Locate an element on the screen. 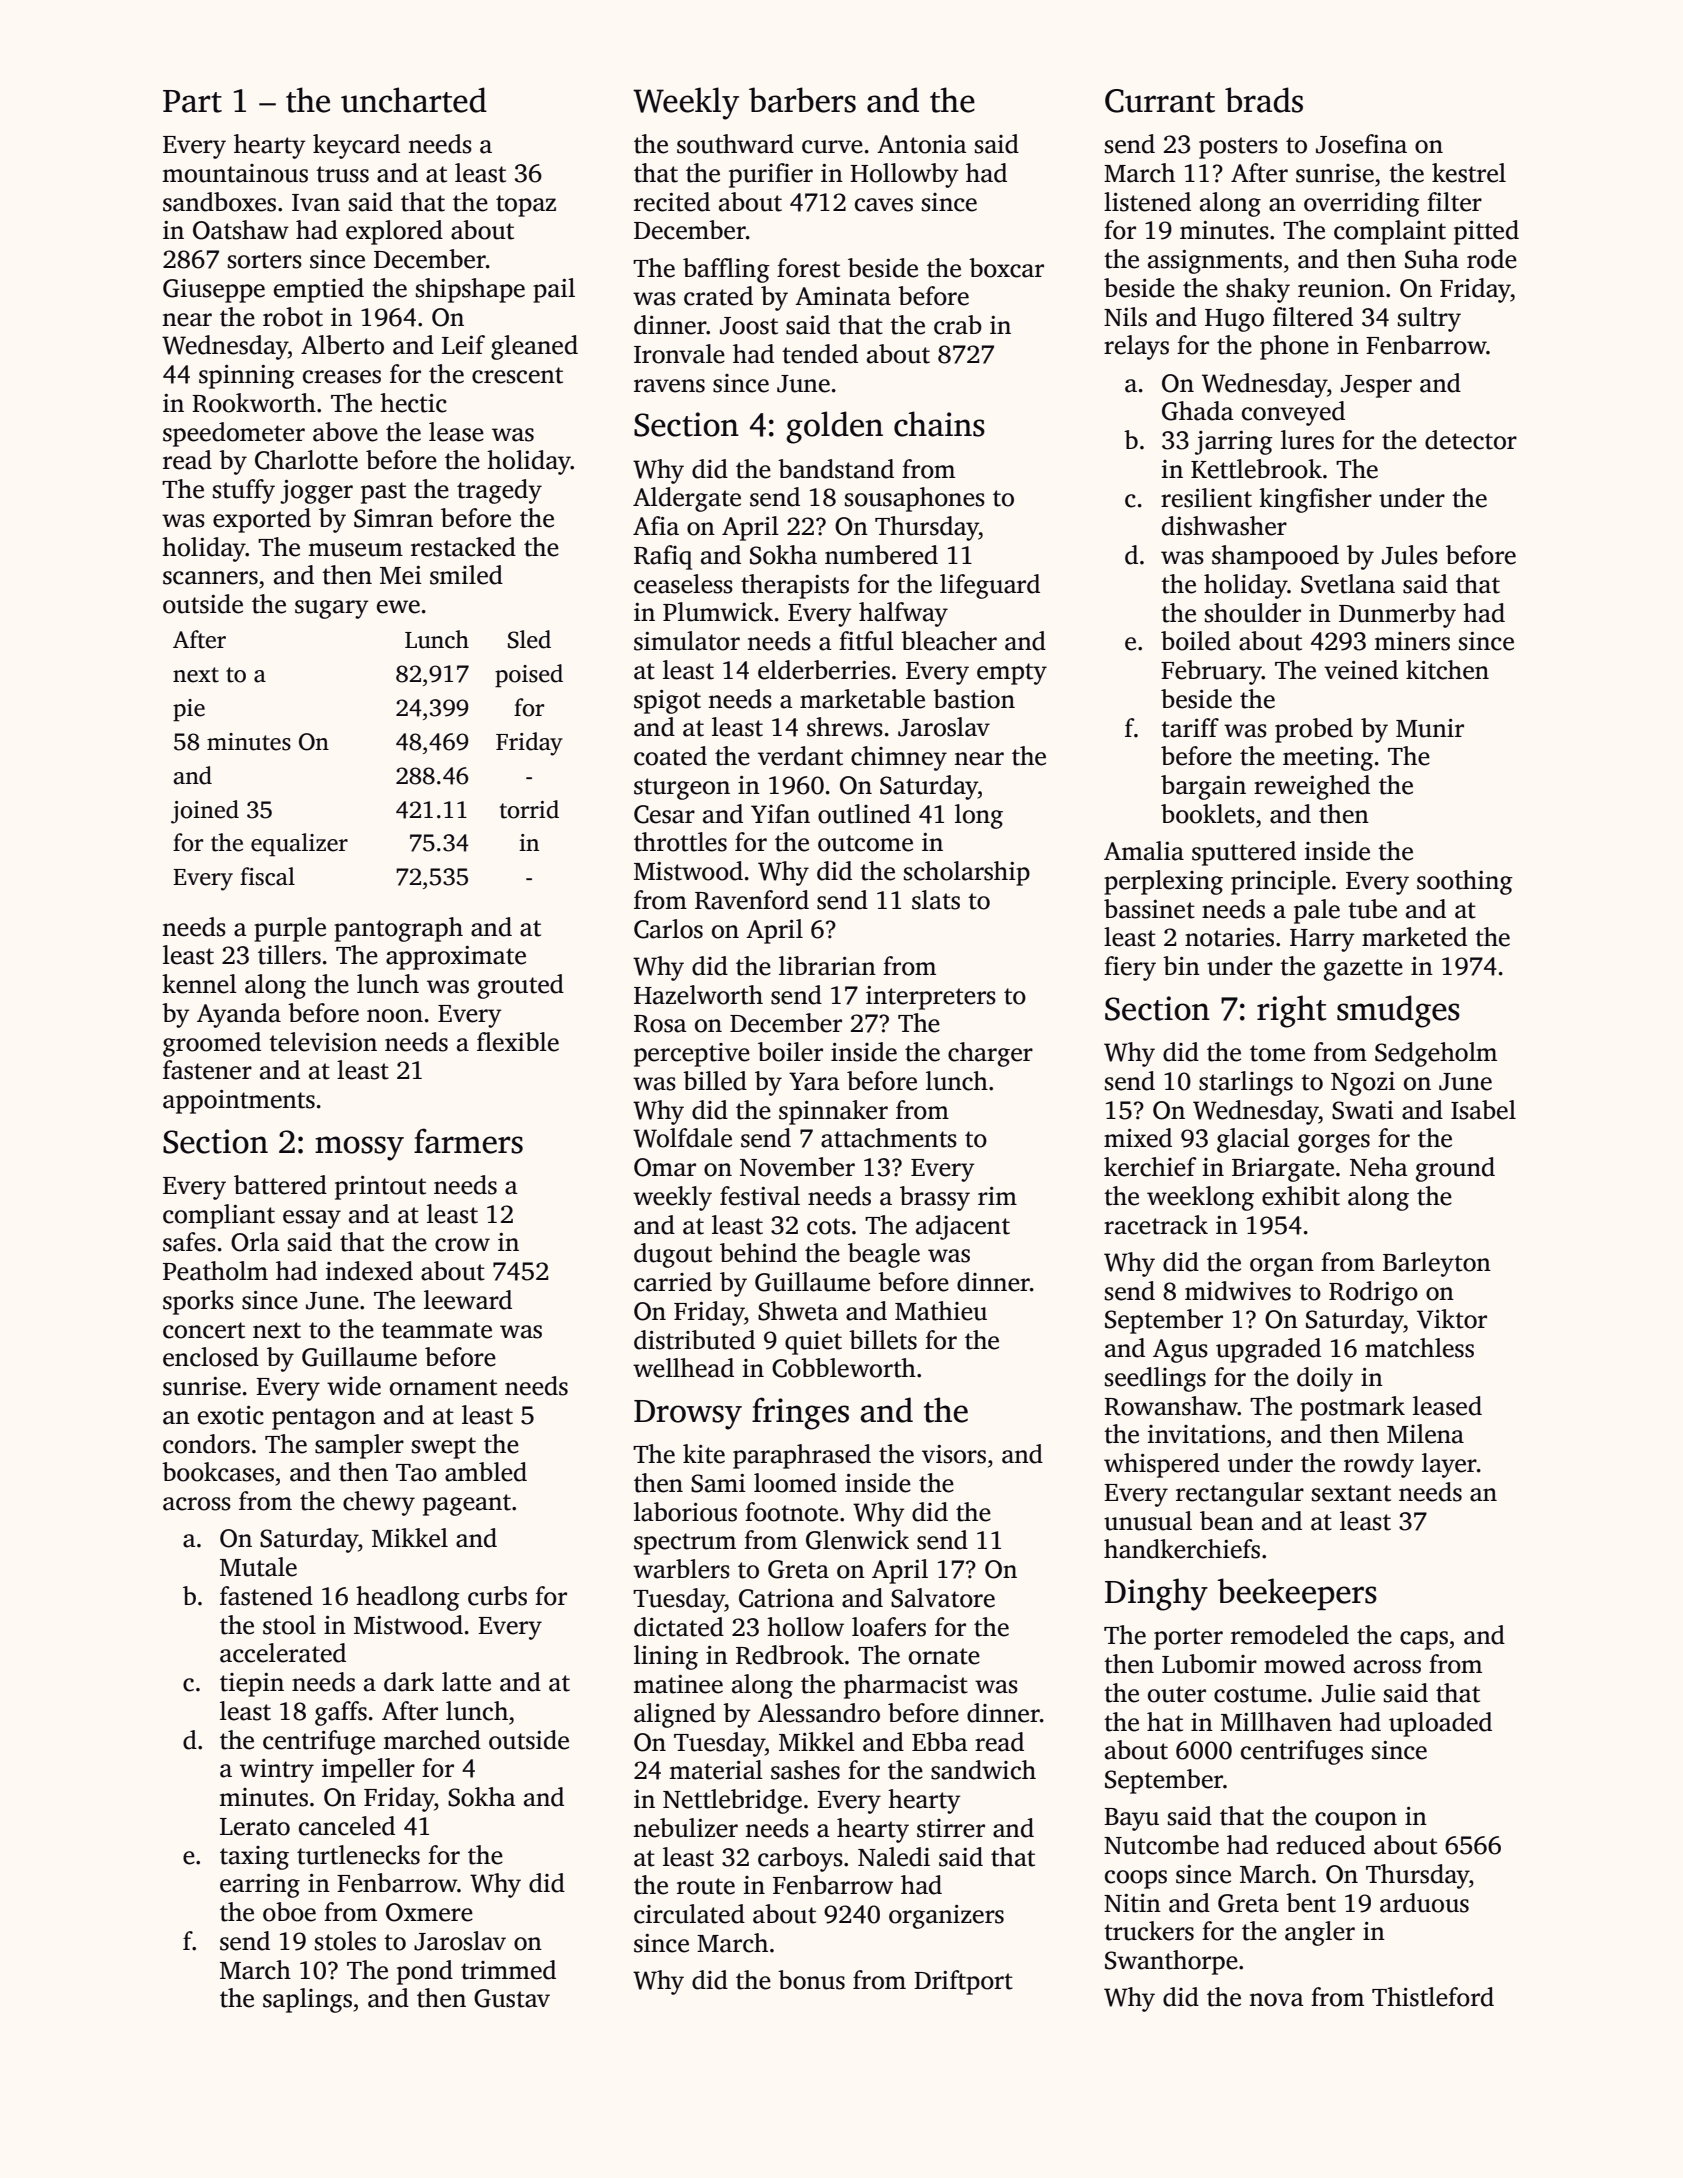 This screenshot has width=1683, height=2178. saplings is located at coordinates (307, 2000).
